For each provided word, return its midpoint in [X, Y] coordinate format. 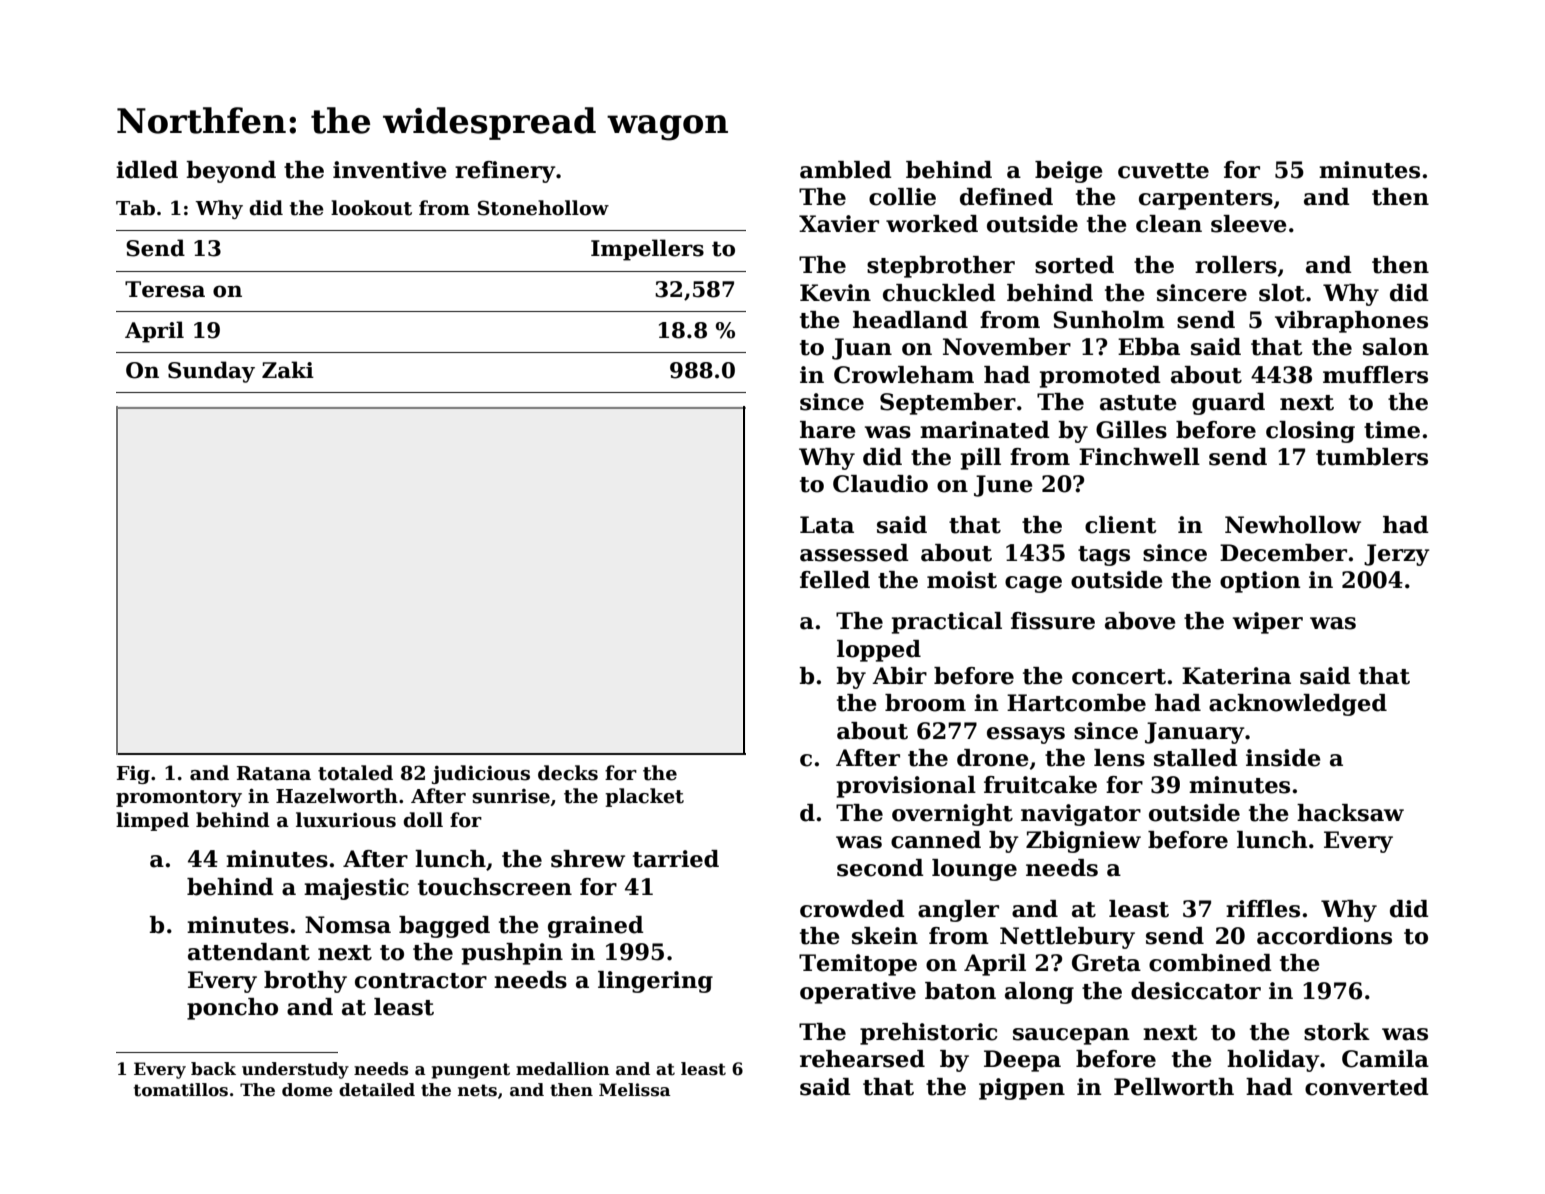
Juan [862, 349]
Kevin [835, 293]
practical [947, 623]
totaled [355, 773]
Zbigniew [1083, 842]
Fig [133, 775]
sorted [1074, 265]
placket [644, 797]
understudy [295, 1070]
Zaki [288, 370]
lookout [371, 208]
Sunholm [1109, 320]
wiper [1268, 623]
